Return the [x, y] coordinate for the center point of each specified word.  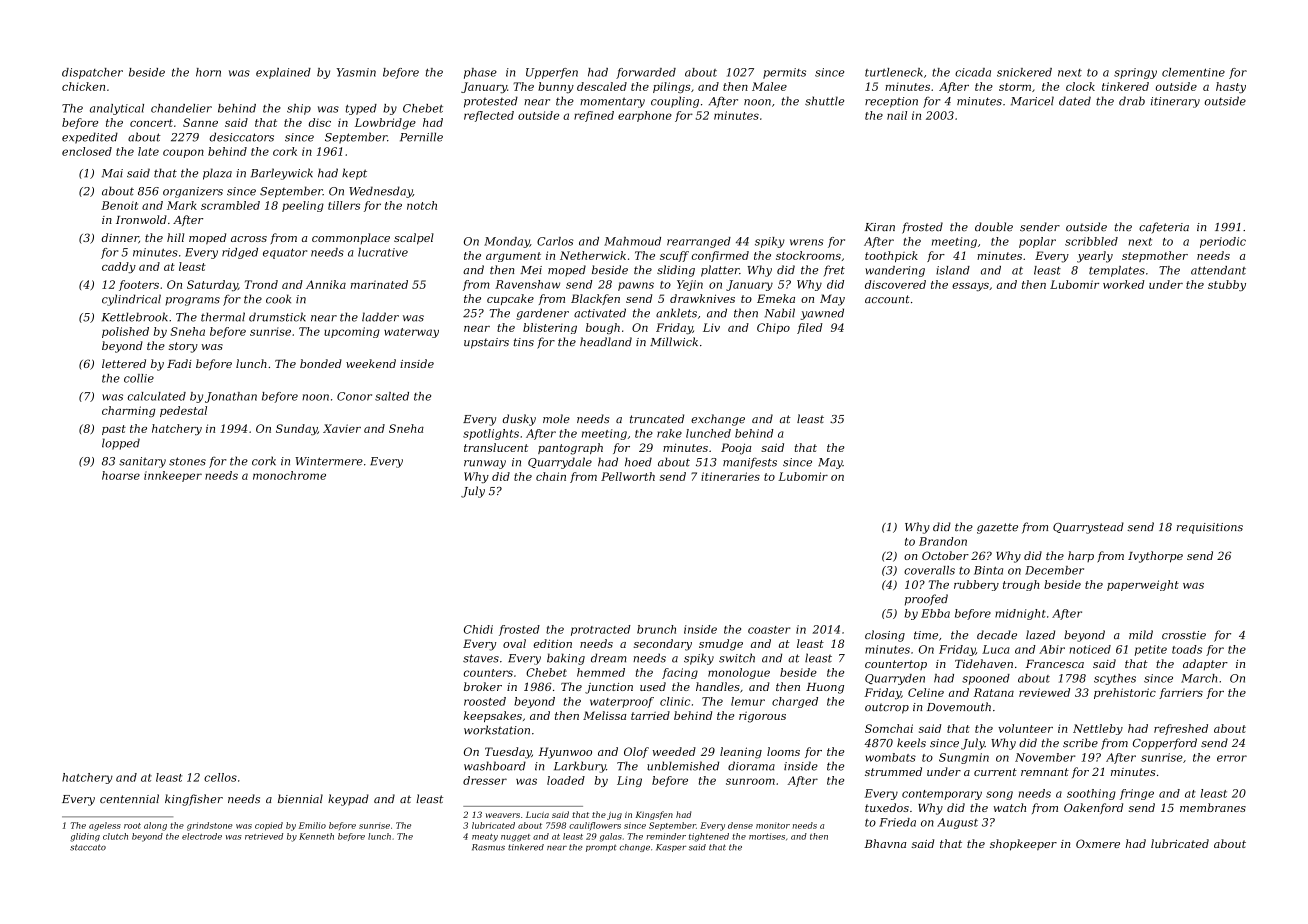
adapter [1205, 664]
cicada [973, 72]
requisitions [1210, 528]
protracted [601, 630]
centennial [129, 799]
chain [551, 476]
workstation [497, 730]
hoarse [121, 475]
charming [128, 411]
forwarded [646, 73]
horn [208, 72]
